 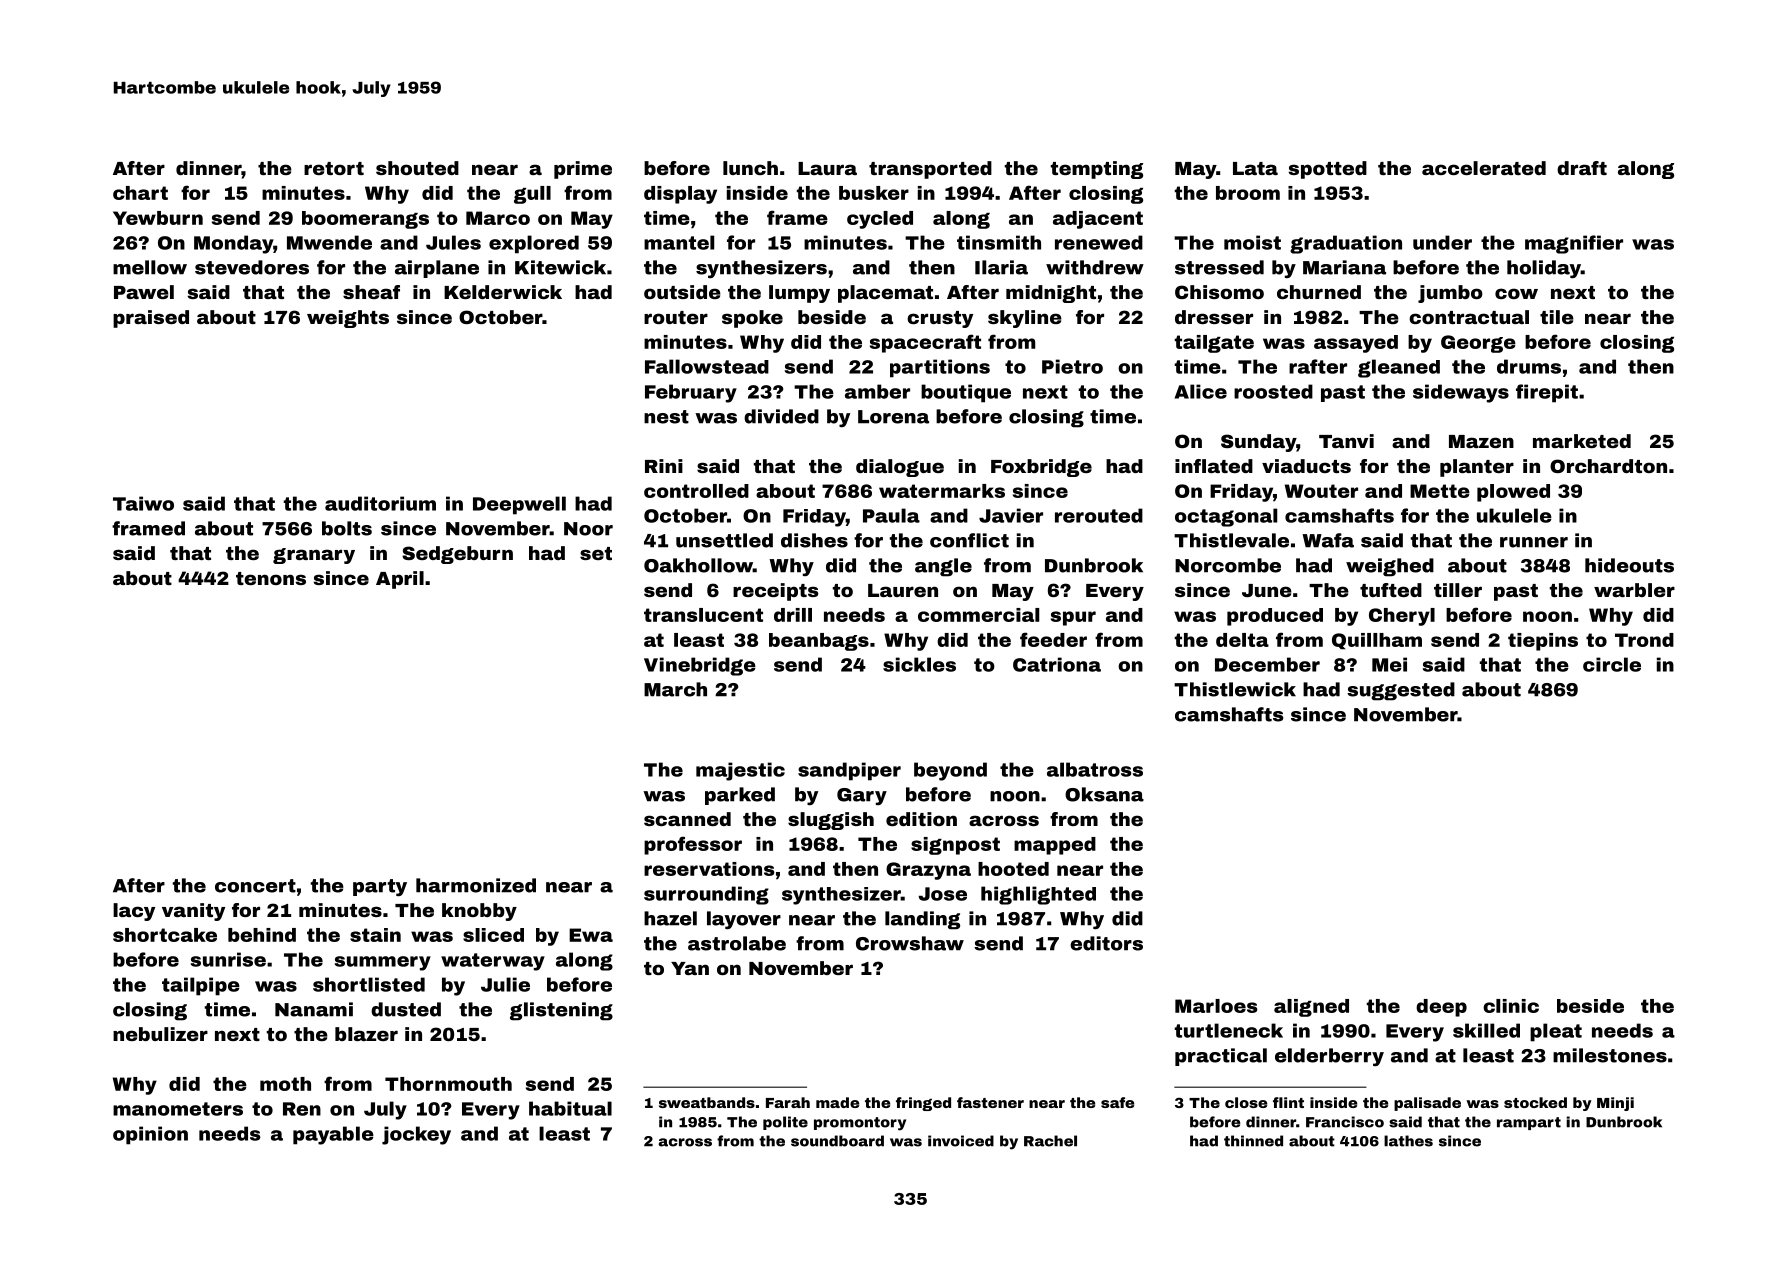 What do you see at coordinates (400, 580) in the page?
I see `April` at bounding box center [400, 580].
